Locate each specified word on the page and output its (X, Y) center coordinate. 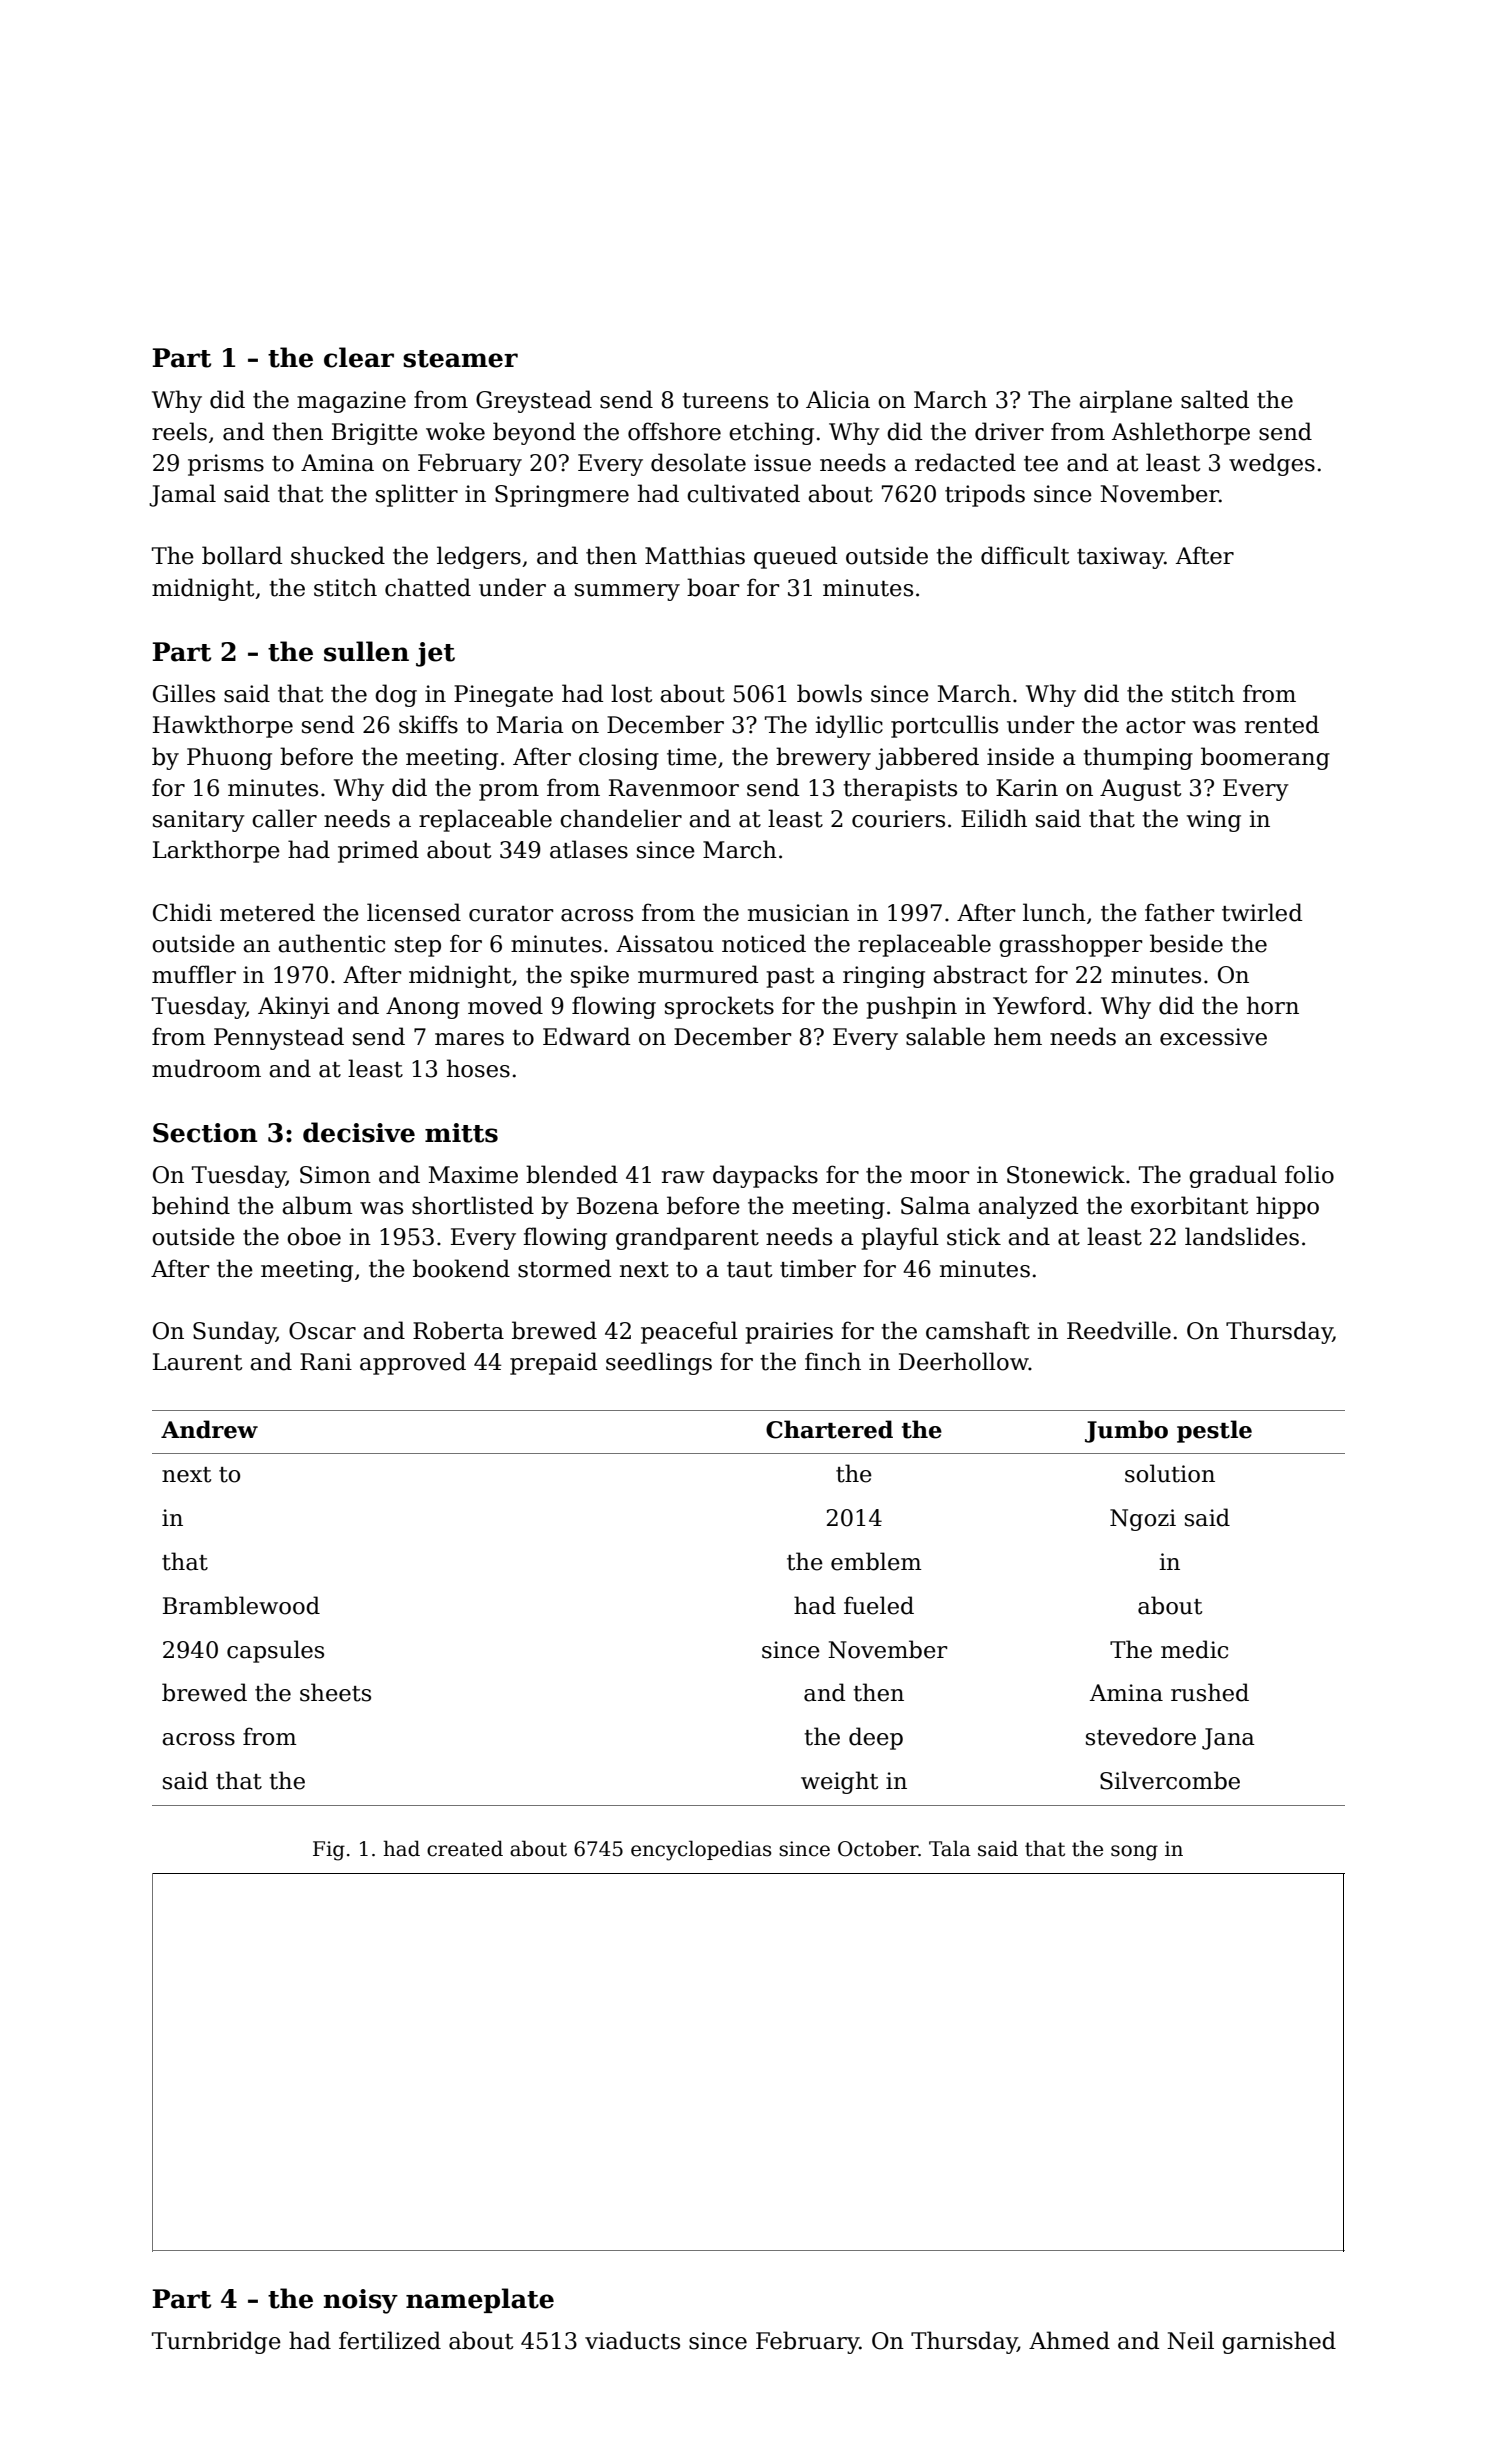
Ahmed (1069, 2340)
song (1134, 1853)
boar (713, 587)
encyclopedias (701, 1850)
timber (818, 1268)
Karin (1027, 788)
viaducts (632, 2340)
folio (1309, 1174)
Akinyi (294, 1007)
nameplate (480, 2300)
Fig (329, 1851)
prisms (226, 465)
